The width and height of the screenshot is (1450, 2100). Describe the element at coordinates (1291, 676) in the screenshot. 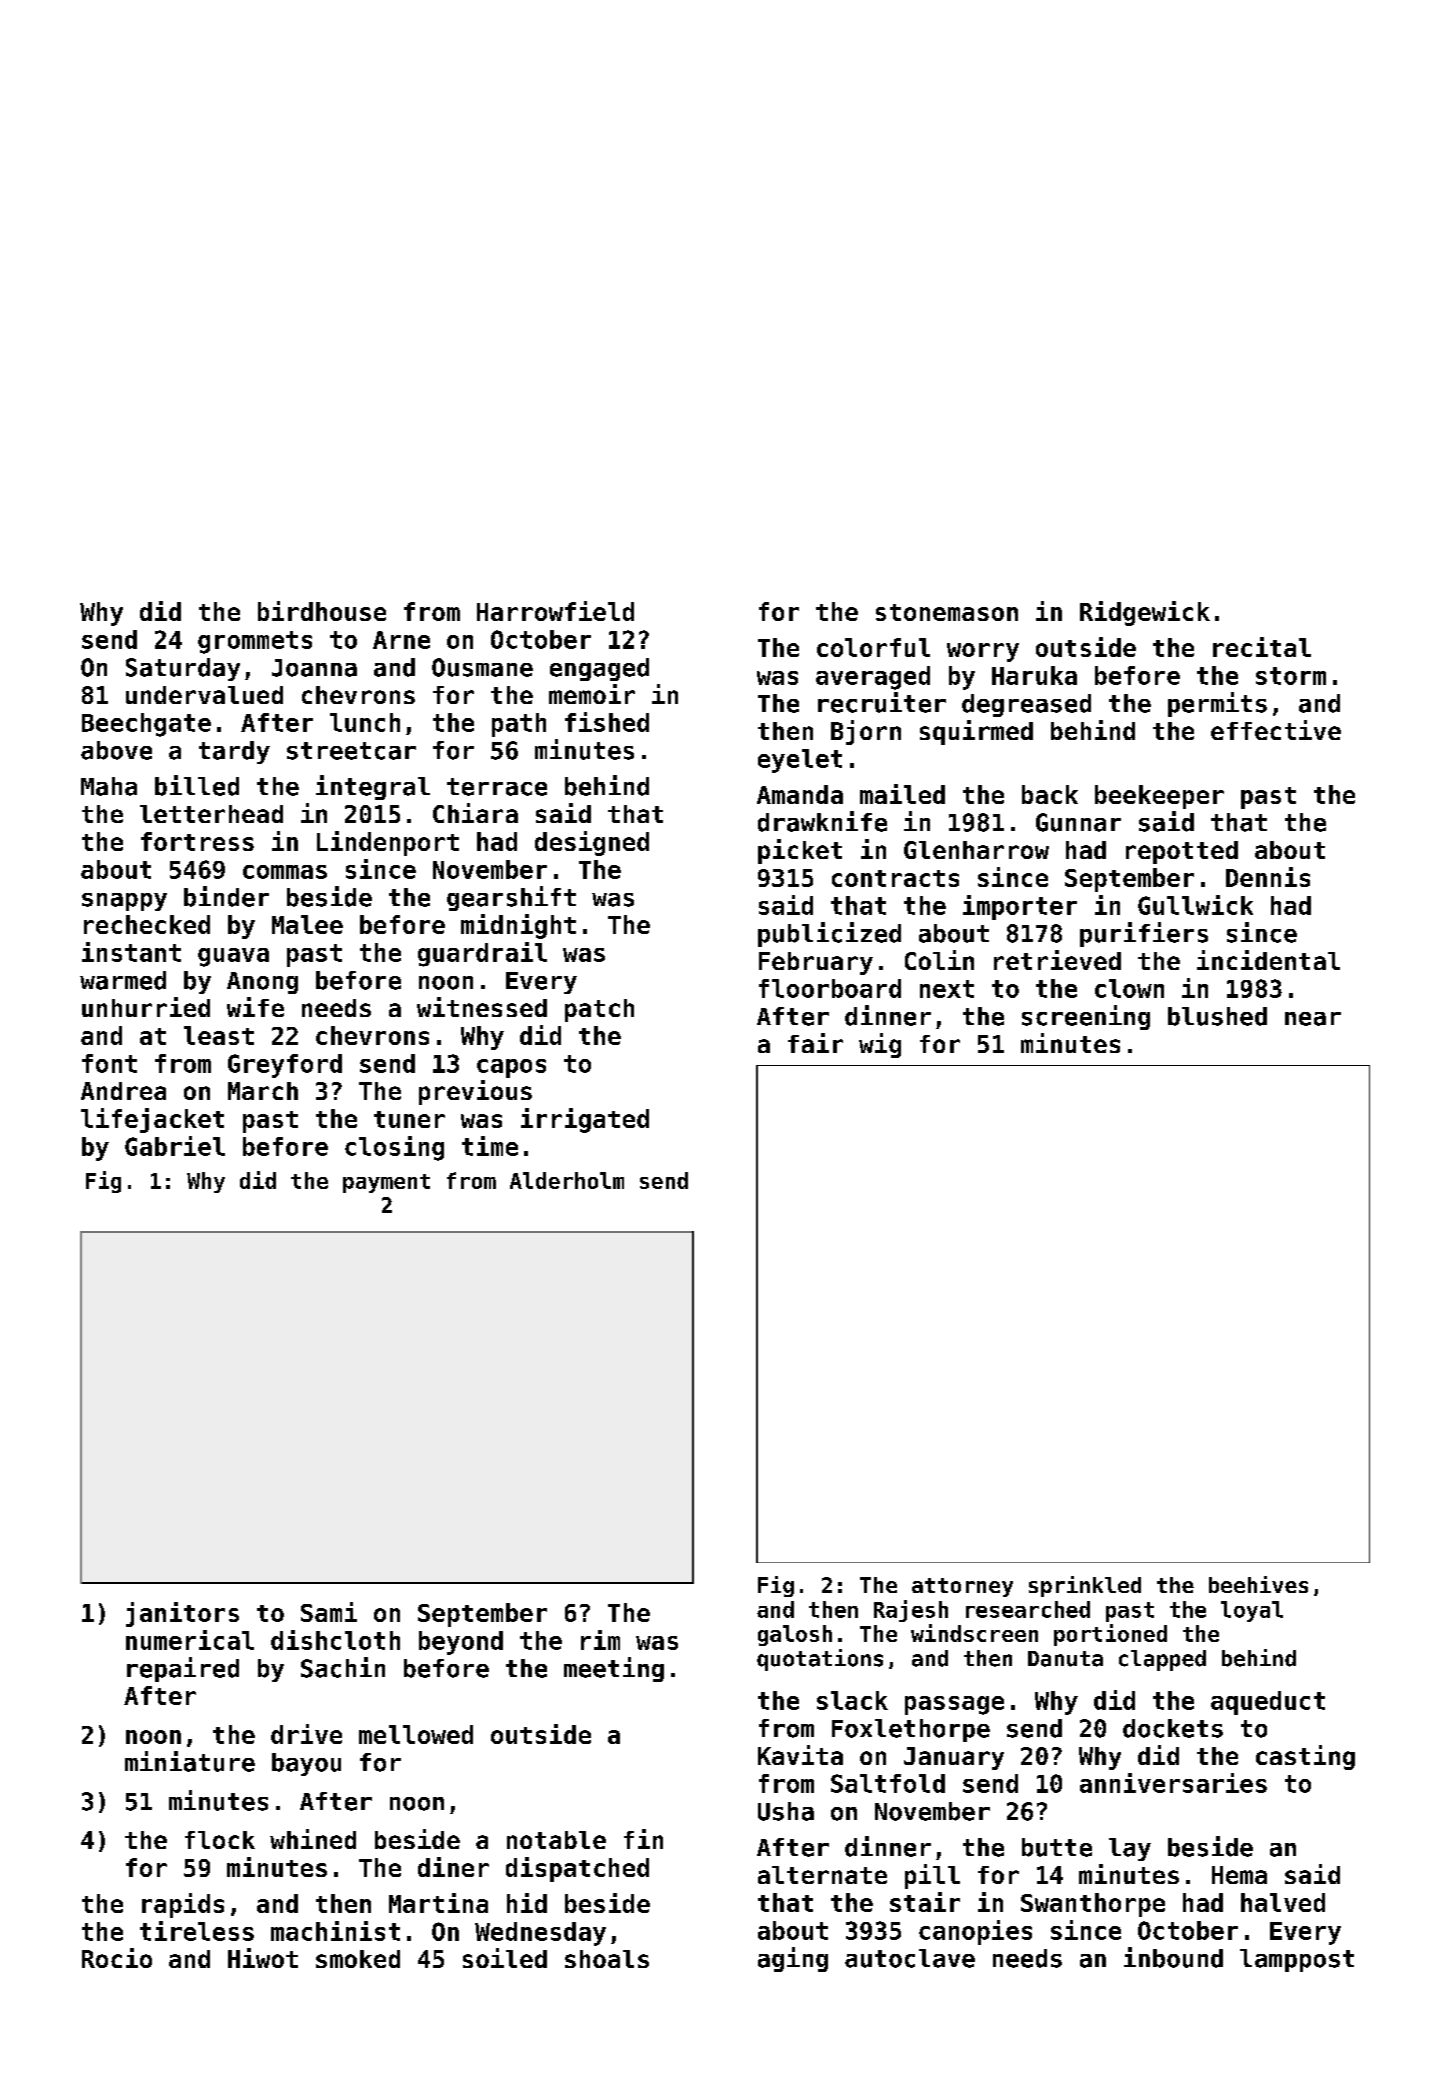

I see `storm` at that location.
